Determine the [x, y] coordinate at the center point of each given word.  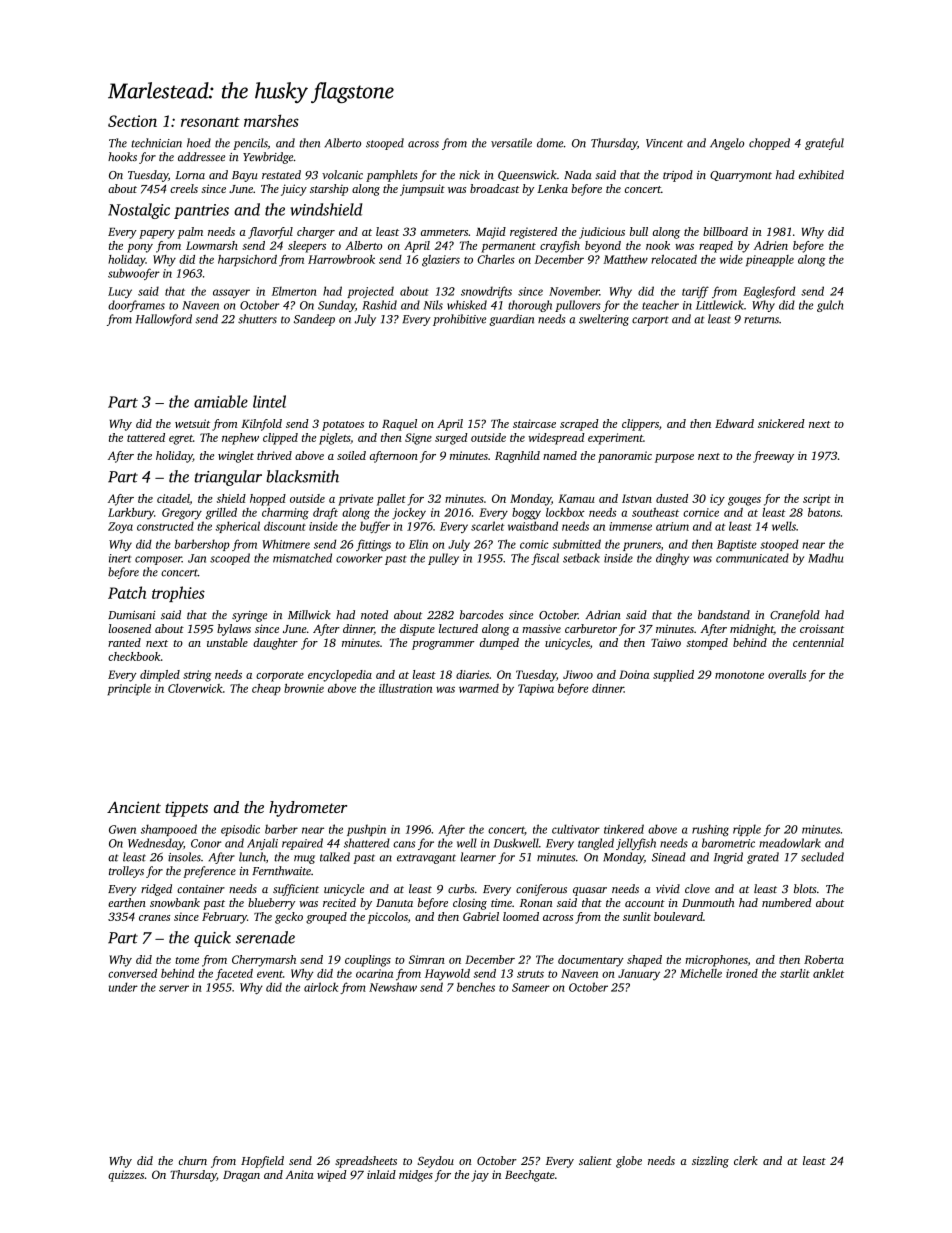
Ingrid [728, 858]
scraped [579, 425]
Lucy [120, 292]
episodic [240, 830]
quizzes [126, 1176]
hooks [122, 156]
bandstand [724, 614]
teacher [660, 305]
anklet [828, 973]
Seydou [435, 1162]
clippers [640, 425]
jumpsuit [422, 190]
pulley [443, 559]
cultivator [576, 829]
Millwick [309, 614]
